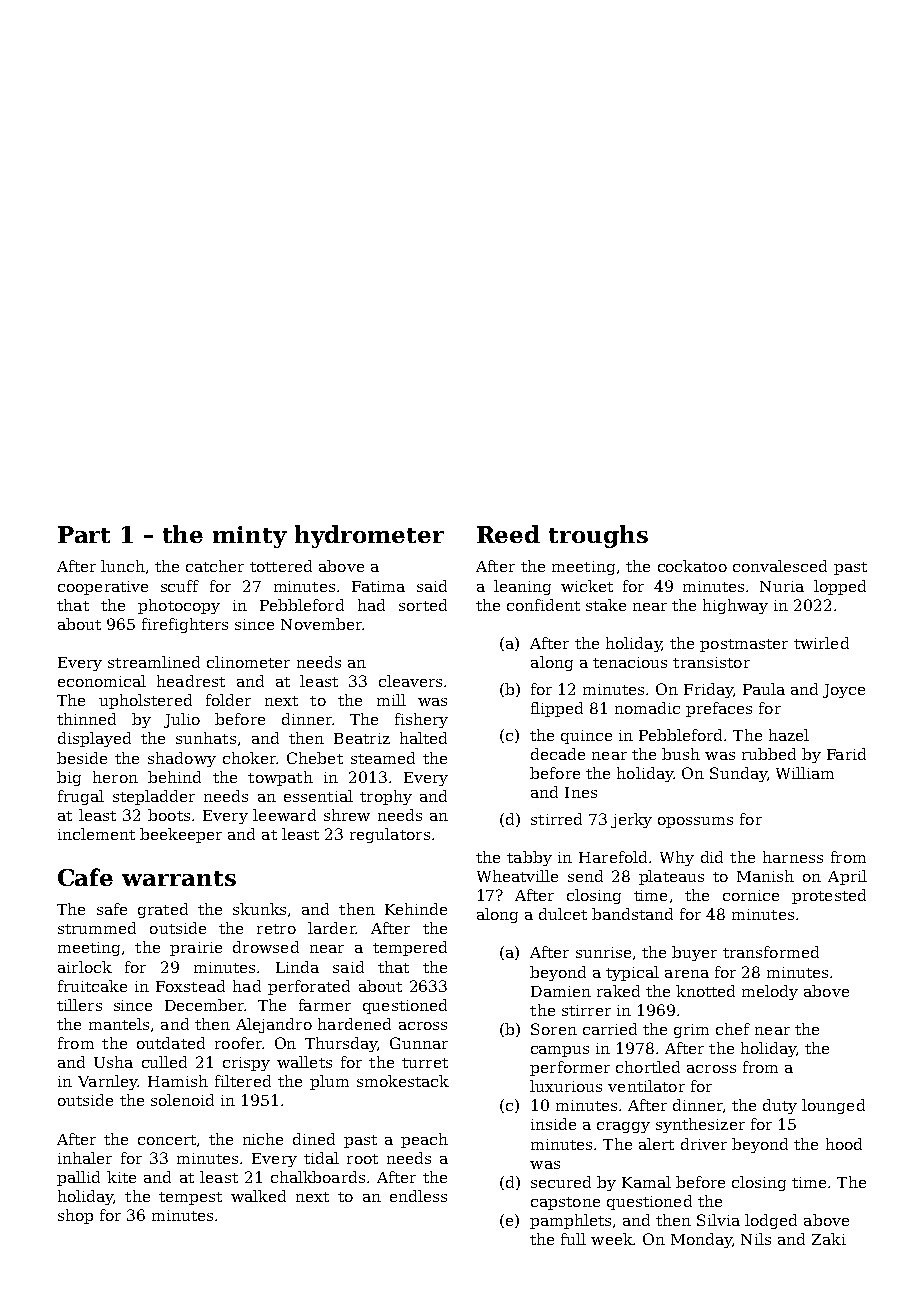 The height and width of the document is (1308, 924). I want to click on tempest, so click(190, 1198).
